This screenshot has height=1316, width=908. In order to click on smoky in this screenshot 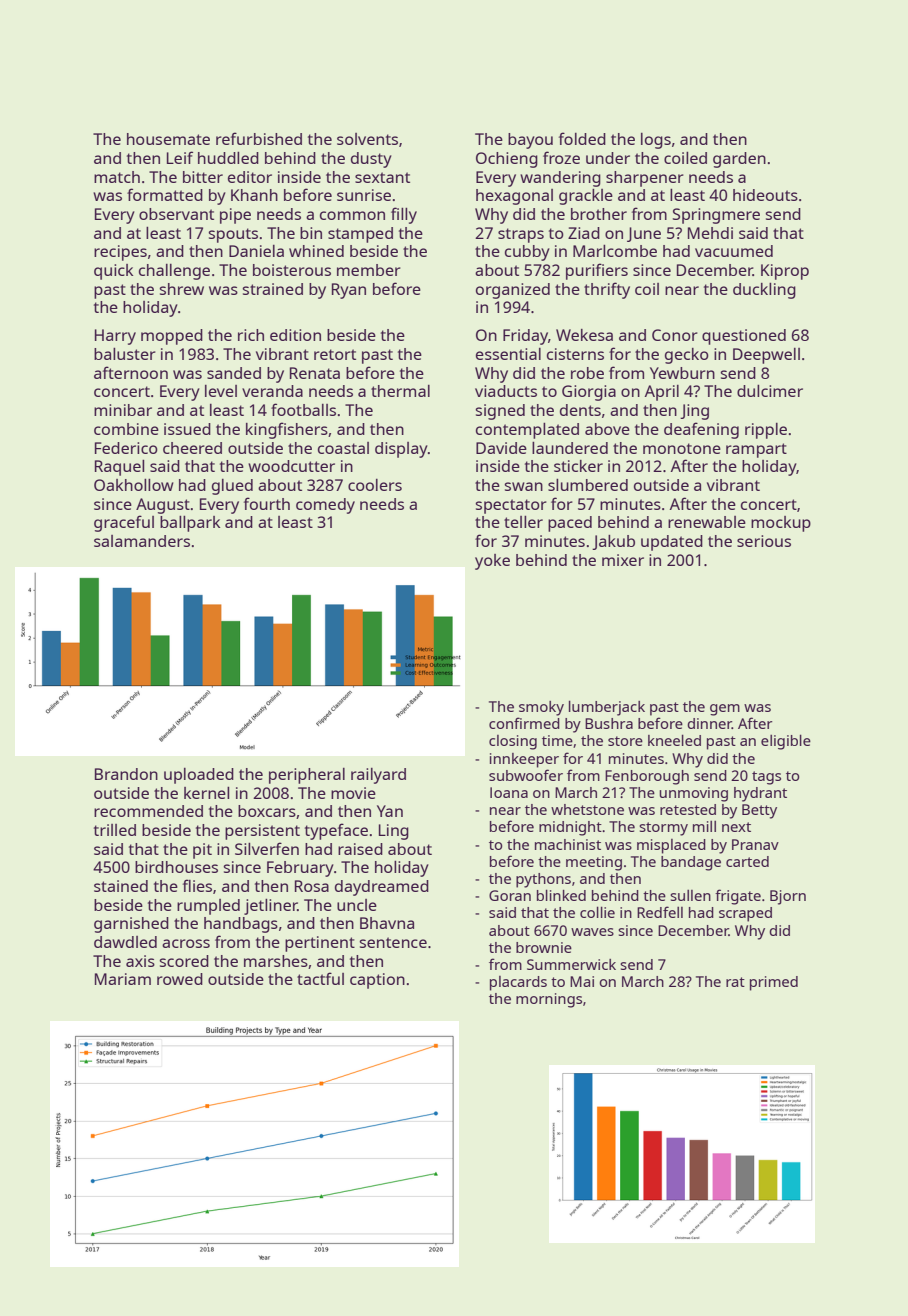, I will do `click(541, 708)`.
